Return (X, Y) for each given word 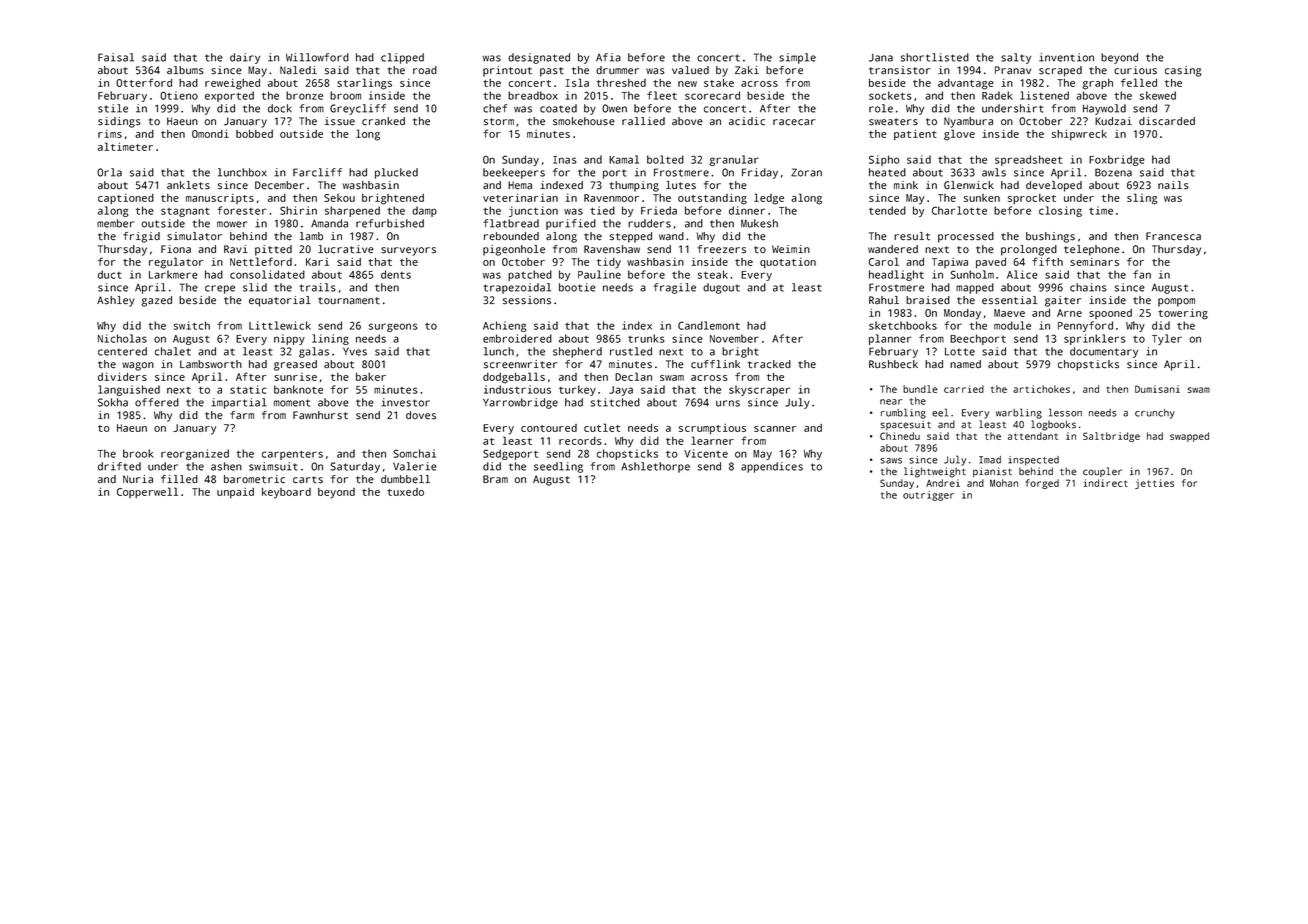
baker (371, 377)
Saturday (355, 467)
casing (1183, 71)
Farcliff (317, 172)
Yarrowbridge (520, 403)
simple (797, 58)
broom (345, 95)
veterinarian (520, 197)
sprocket (1032, 199)
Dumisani (1157, 389)
